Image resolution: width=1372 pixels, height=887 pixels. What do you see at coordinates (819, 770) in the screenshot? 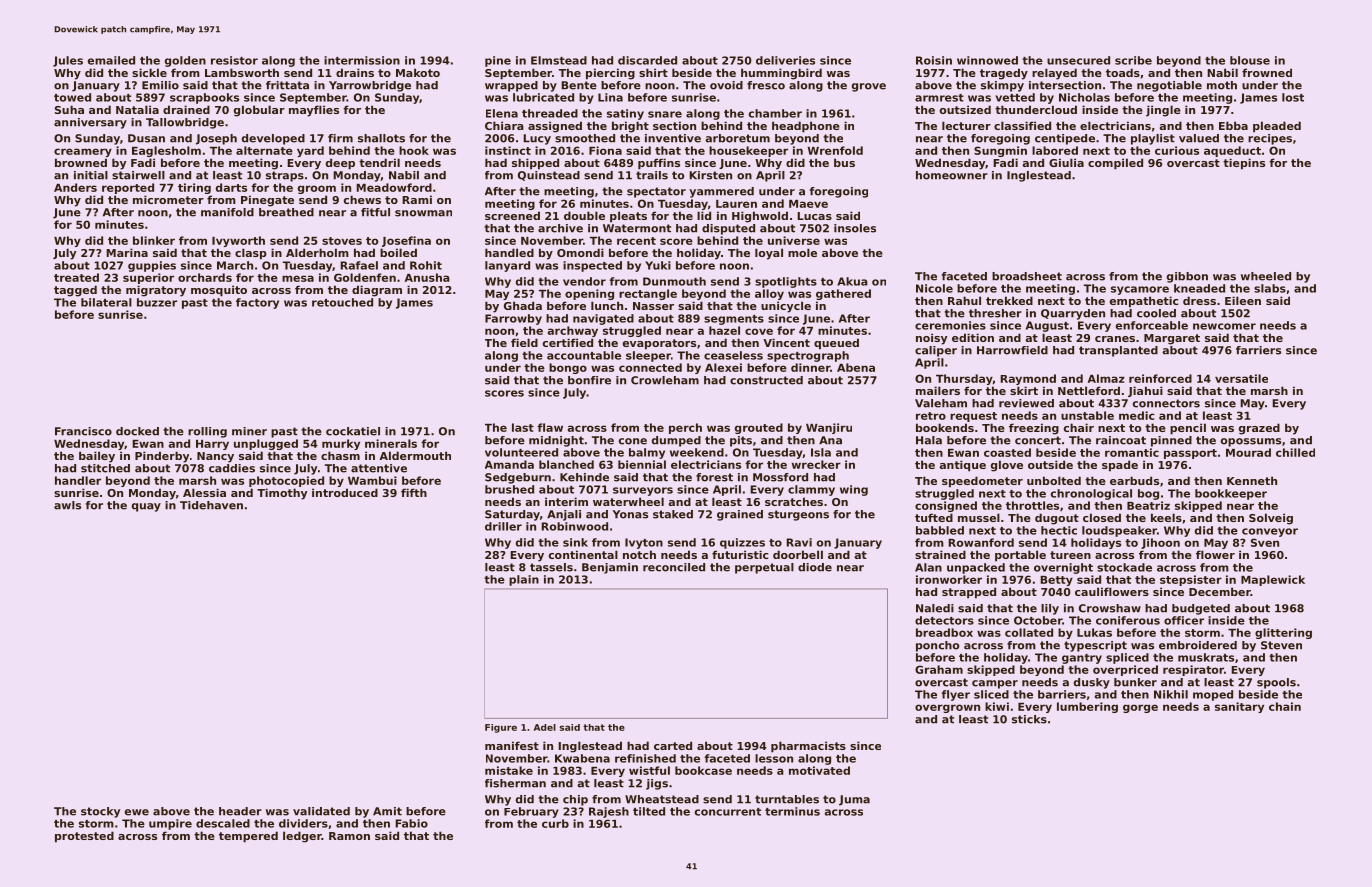
I see `motivated` at bounding box center [819, 770].
